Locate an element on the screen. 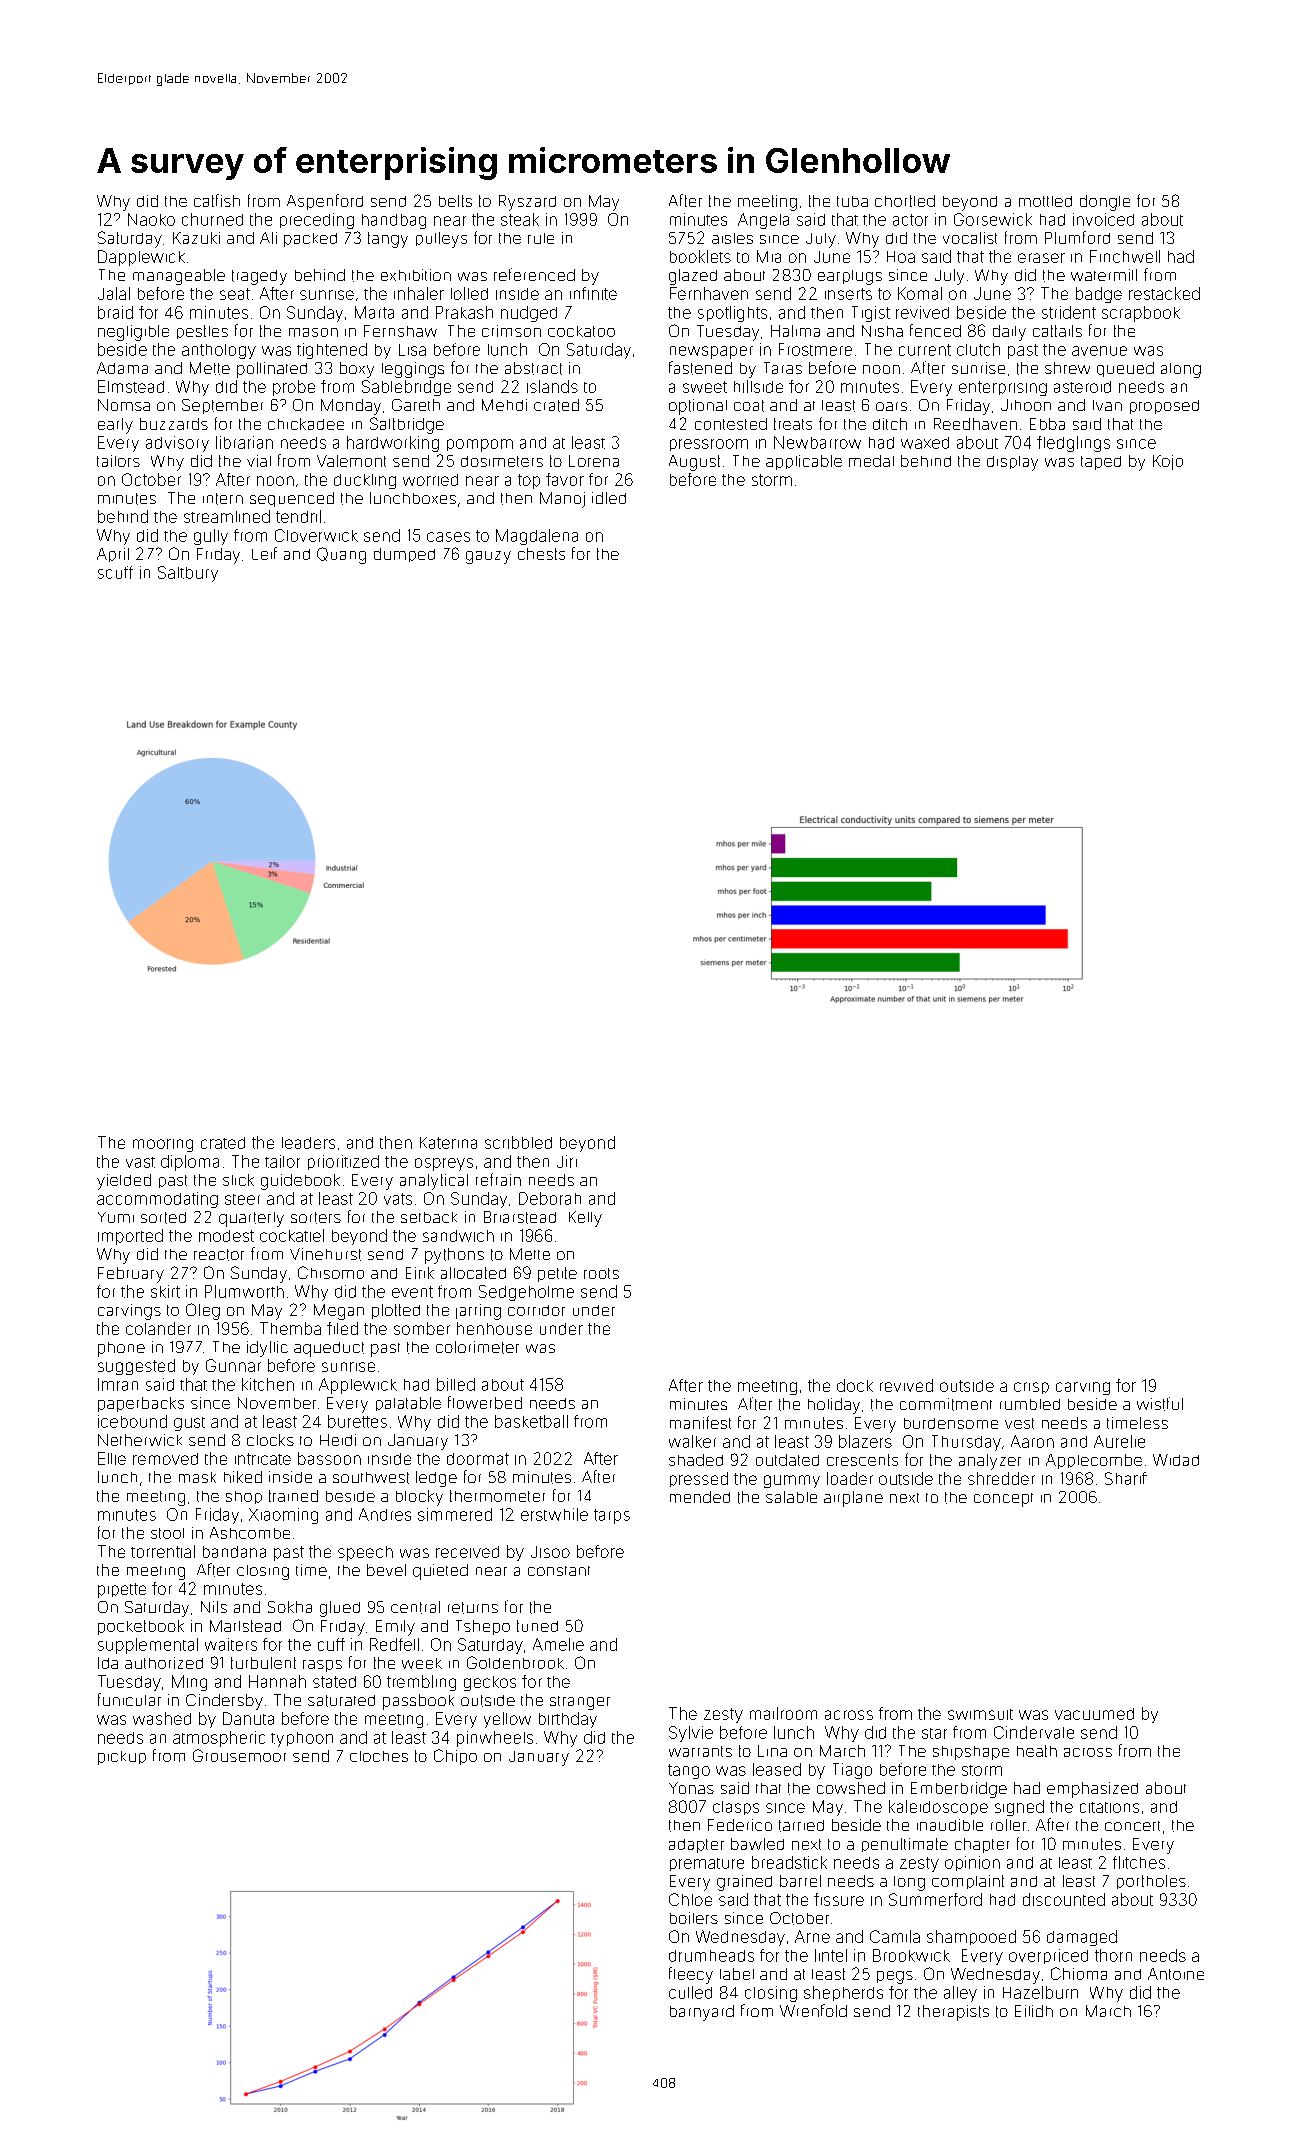 Image resolution: width=1304 pixels, height=2148 pixels. Saltbury is located at coordinates (188, 574).
